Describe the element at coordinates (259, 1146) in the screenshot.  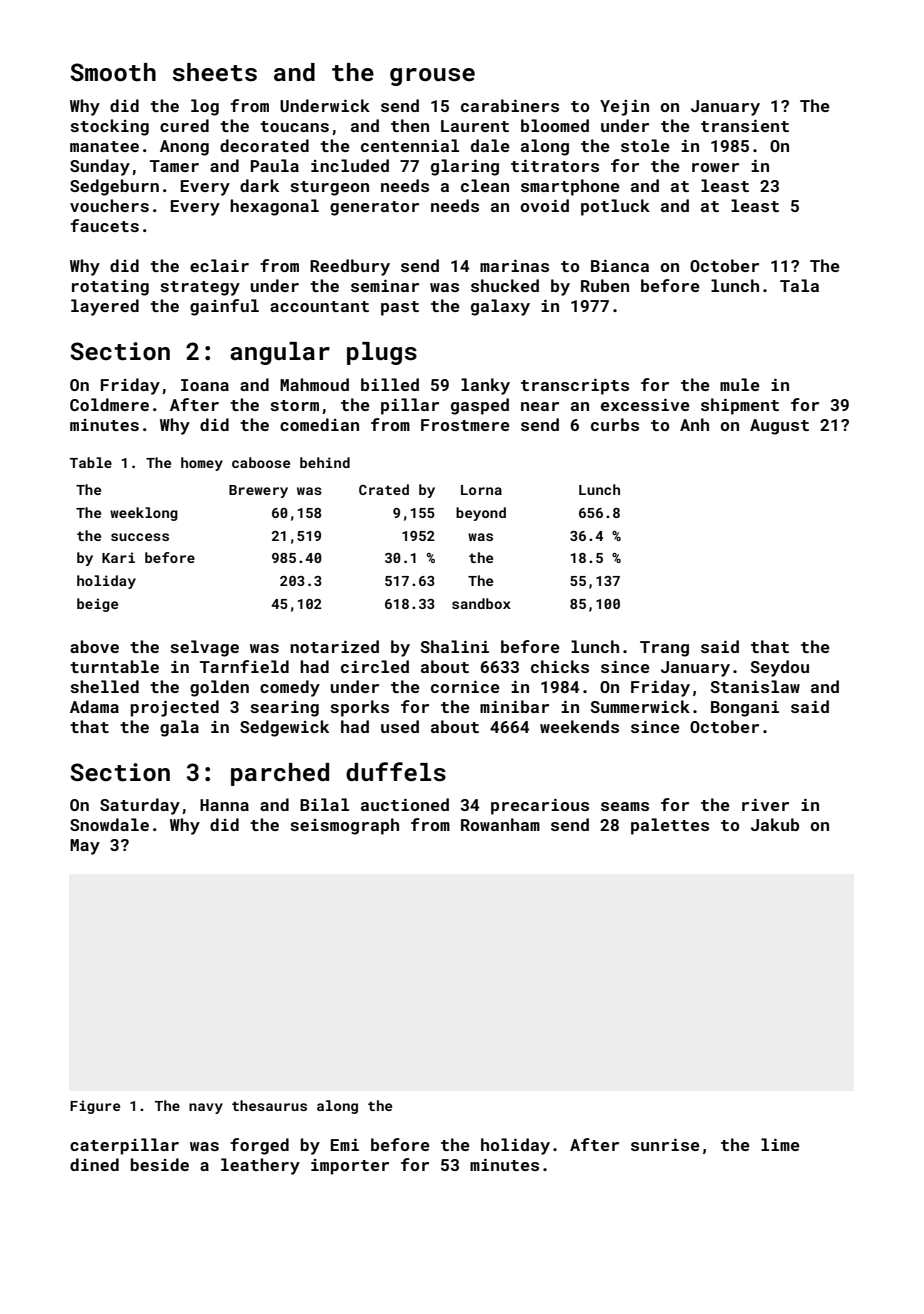
I see `forged` at that location.
